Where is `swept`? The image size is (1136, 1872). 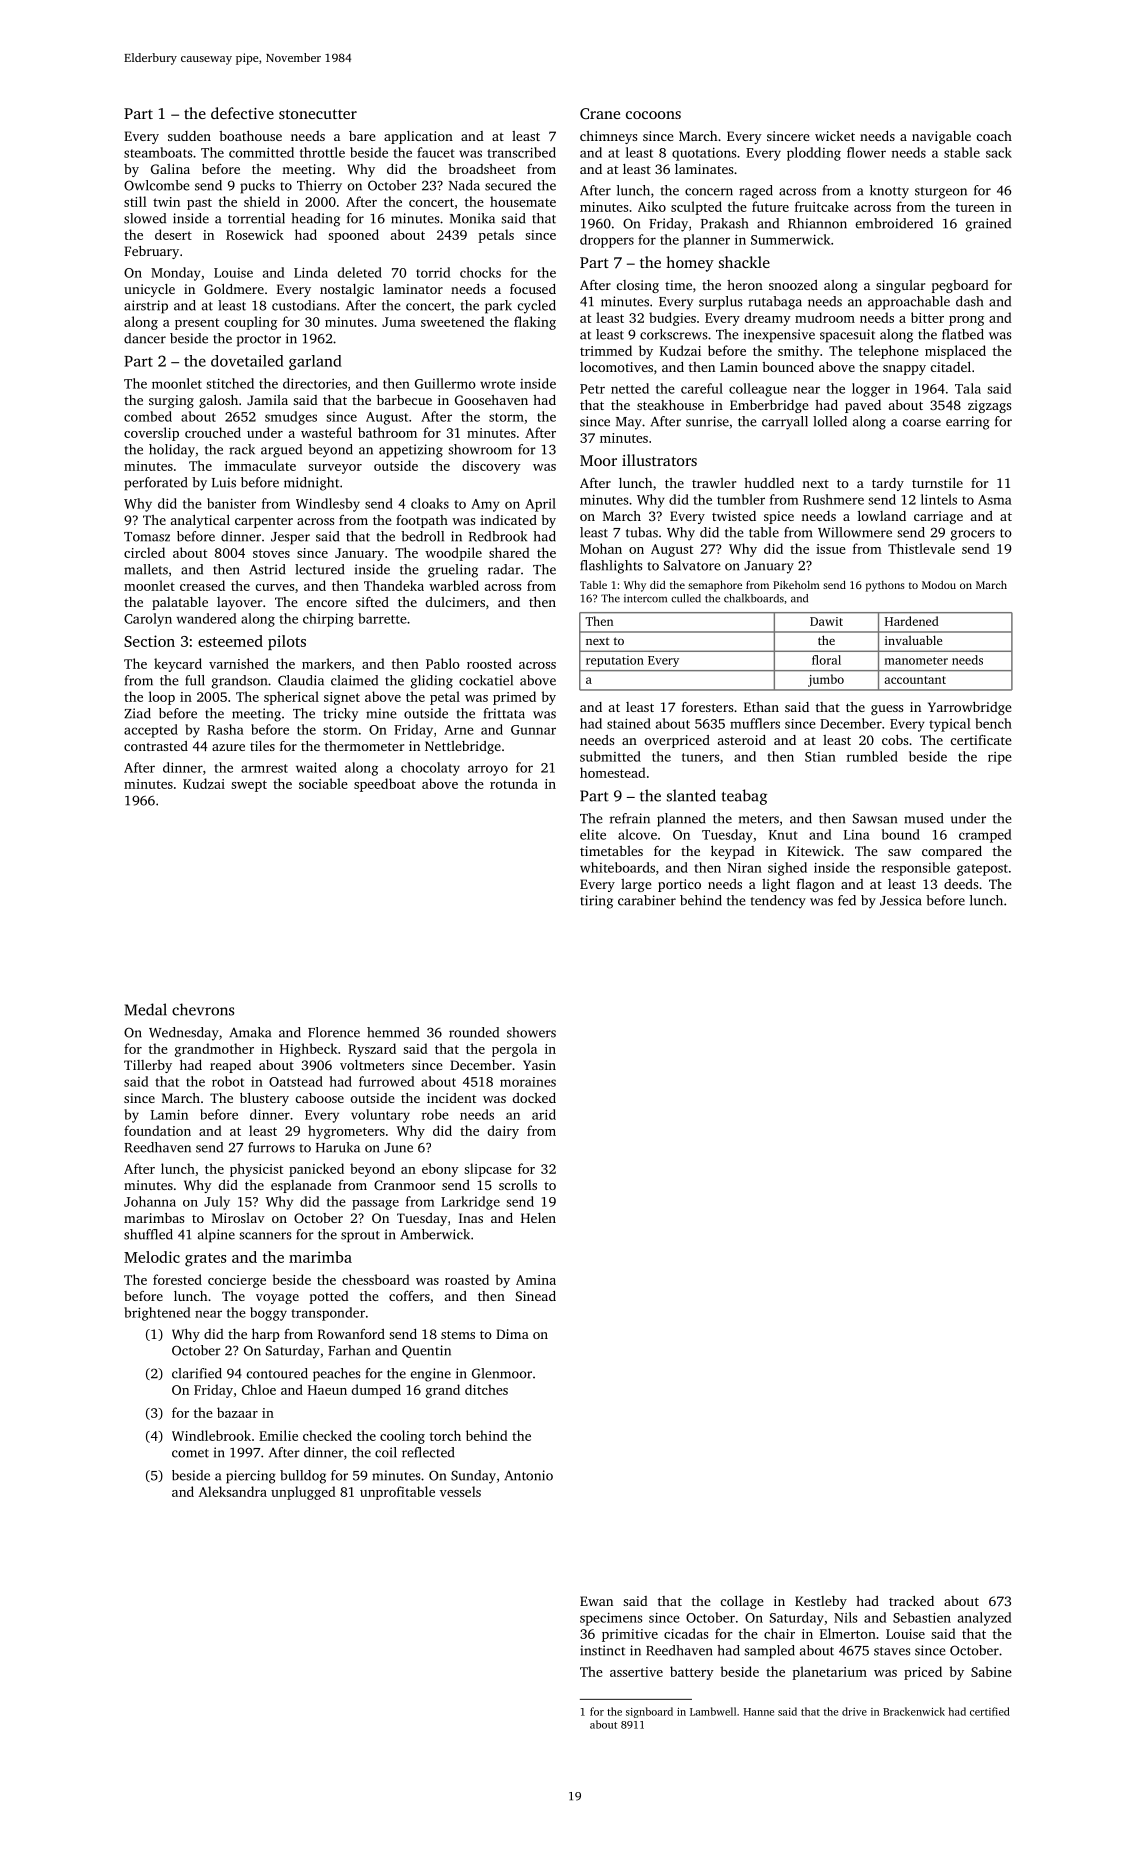 swept is located at coordinates (249, 786).
